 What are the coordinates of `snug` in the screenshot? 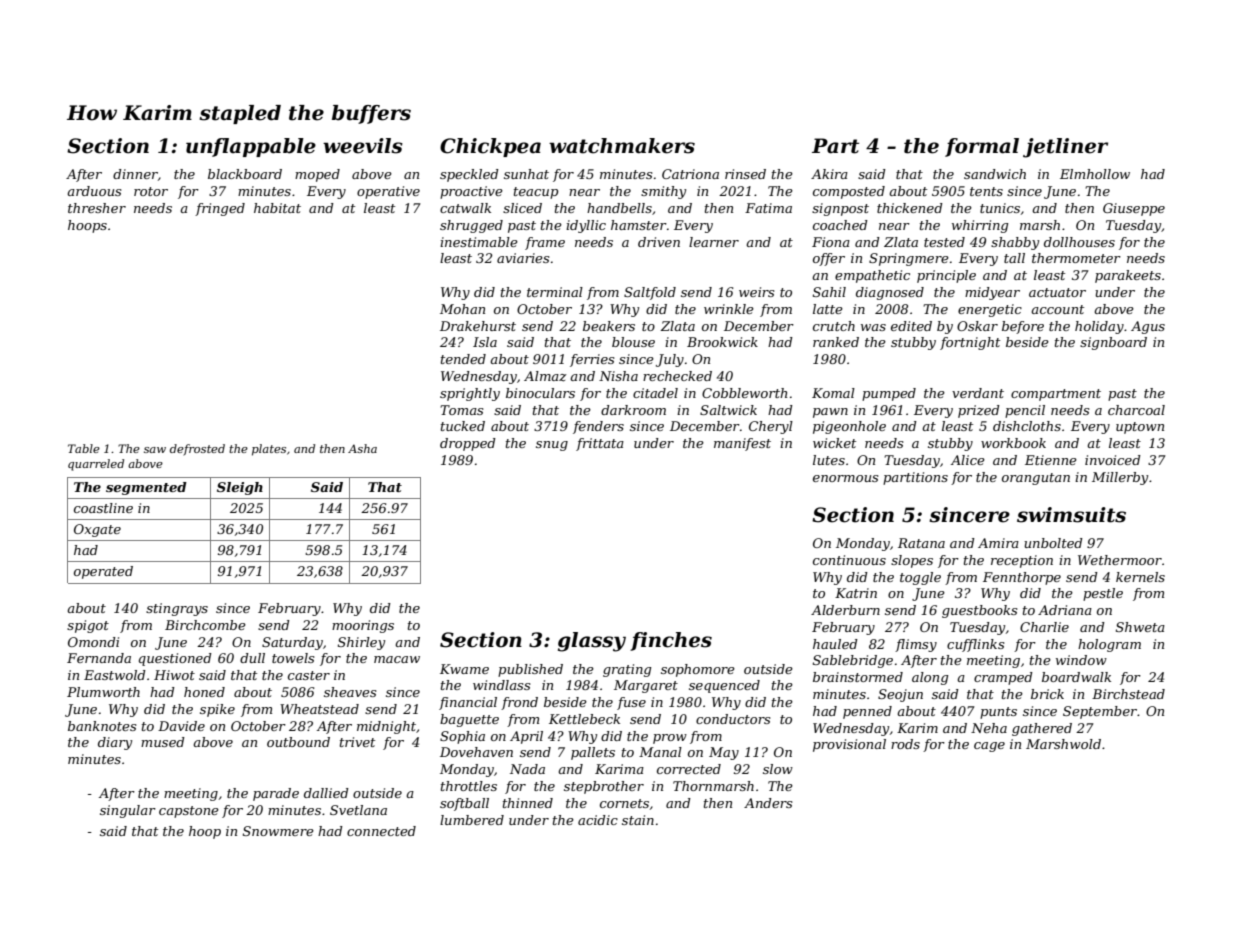 It's located at (552, 446).
